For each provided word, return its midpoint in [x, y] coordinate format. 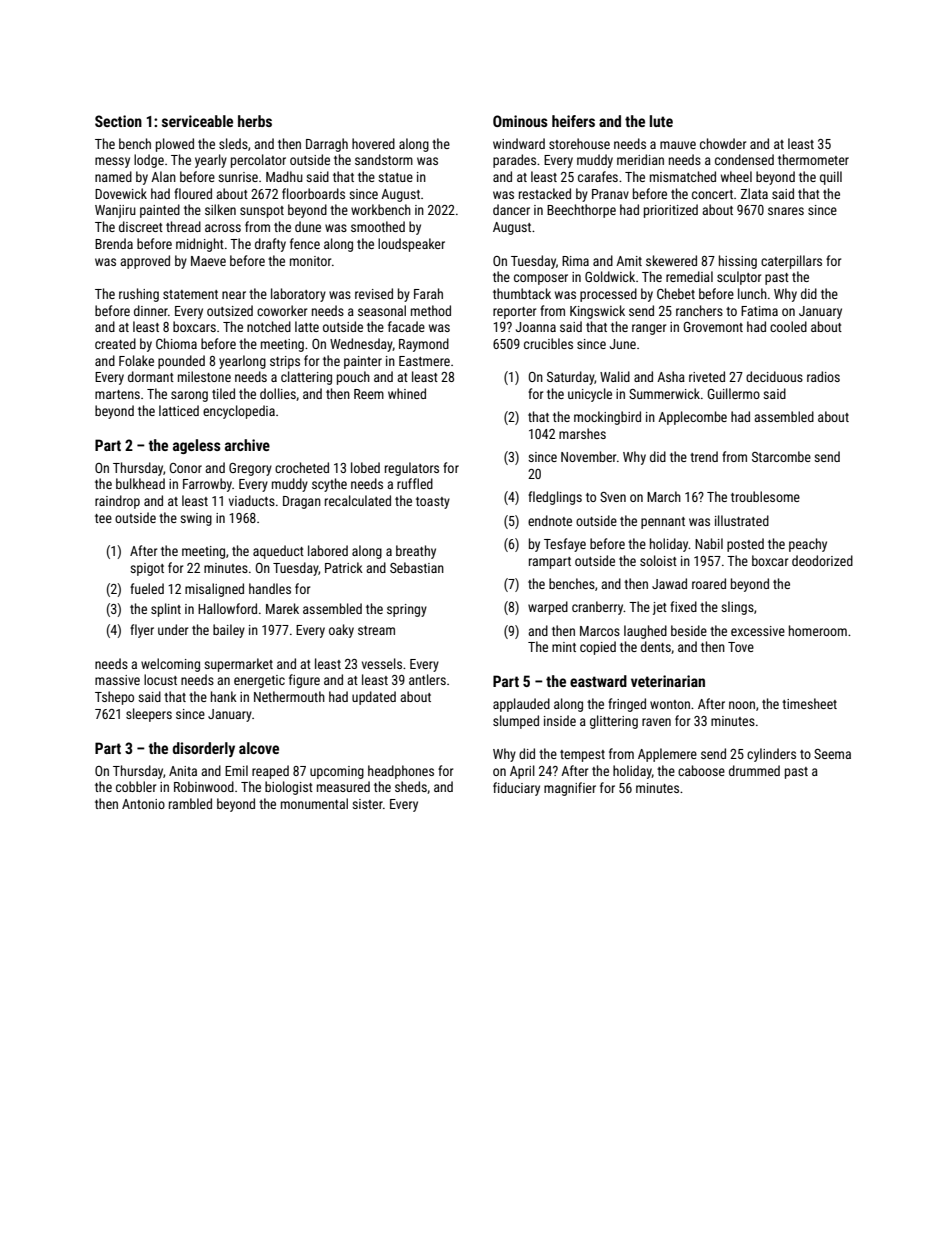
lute [661, 121]
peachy [808, 545]
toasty [433, 503]
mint [564, 647]
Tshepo [114, 698]
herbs [255, 121]
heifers [573, 121]
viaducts [252, 500]
